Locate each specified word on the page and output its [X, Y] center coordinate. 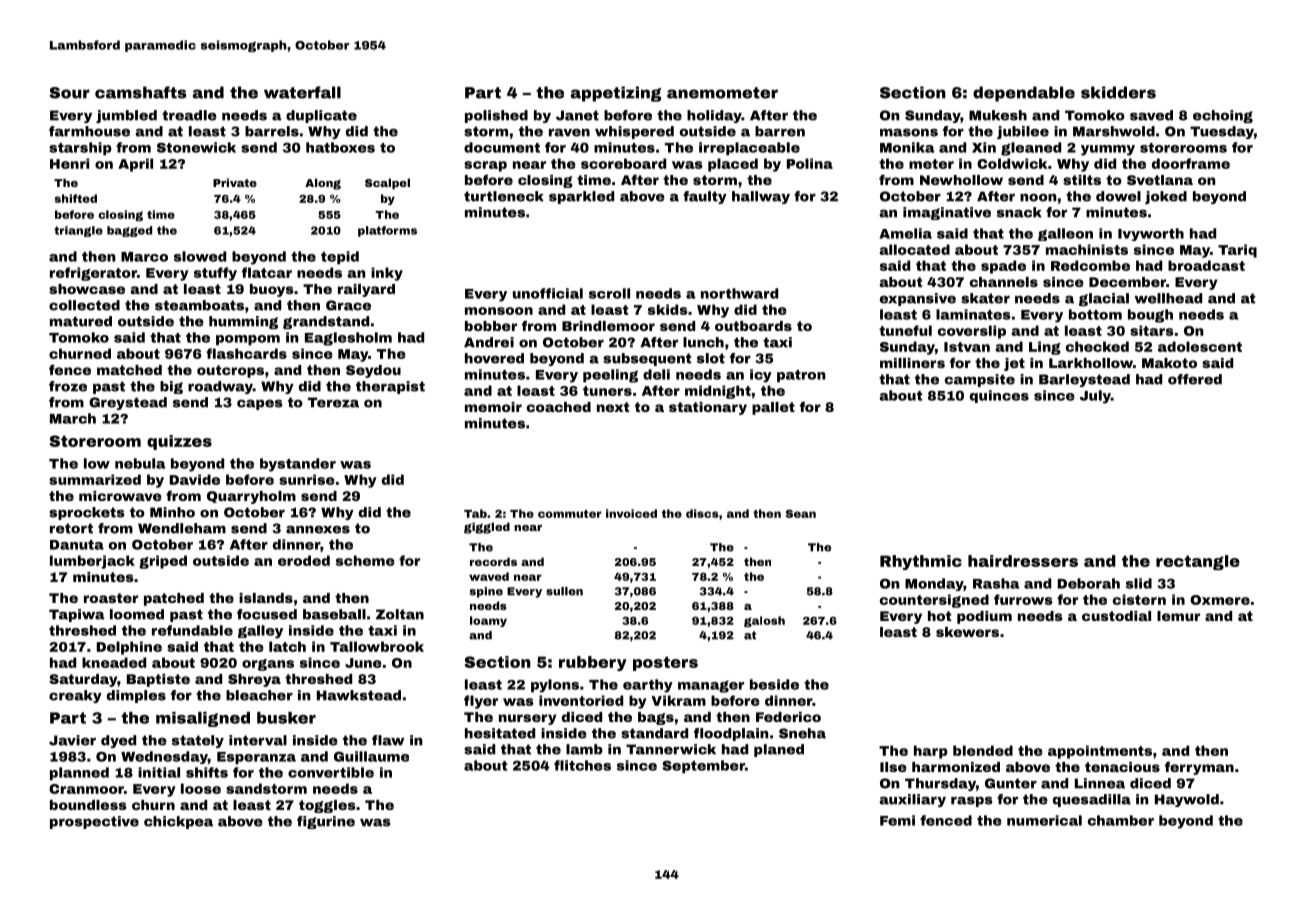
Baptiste [158, 680]
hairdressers [1023, 561]
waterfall [302, 92]
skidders [1118, 92]
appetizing [616, 94]
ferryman [1199, 768]
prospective [94, 822]
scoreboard [623, 163]
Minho [172, 512]
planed [779, 750]
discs [702, 513]
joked [1166, 197]
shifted [76, 198]
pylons [555, 686]
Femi [897, 820]
